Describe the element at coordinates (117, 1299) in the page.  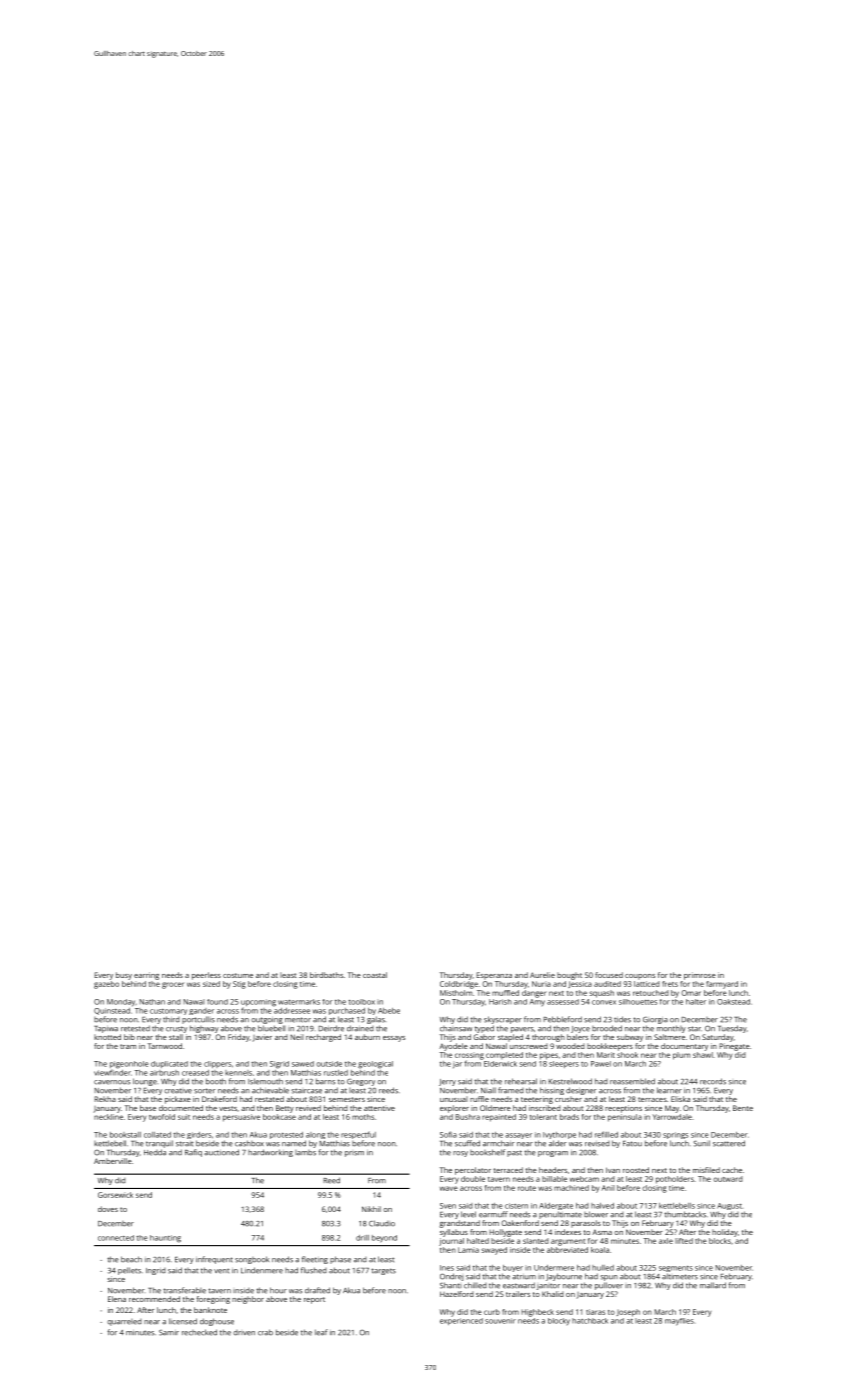
I see `Elena` at that location.
